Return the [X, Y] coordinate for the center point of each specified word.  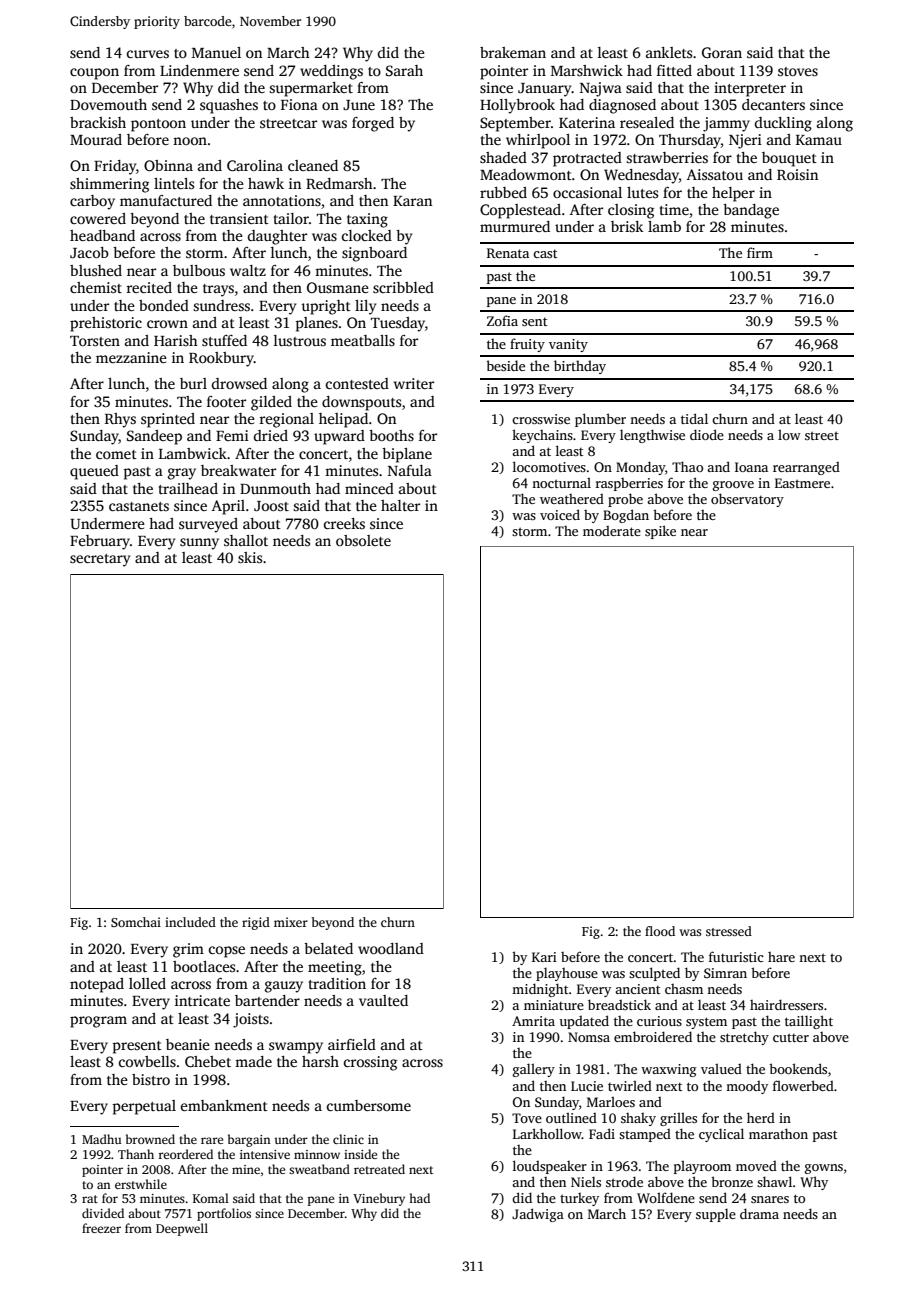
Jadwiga [538, 1215]
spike [660, 532]
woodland [391, 948]
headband [102, 235]
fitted [674, 70]
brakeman [513, 52]
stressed [729, 931]
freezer [101, 1228]
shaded [503, 157]
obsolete [363, 540]
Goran [722, 52]
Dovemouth [108, 104]
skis [250, 557]
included [190, 922]
